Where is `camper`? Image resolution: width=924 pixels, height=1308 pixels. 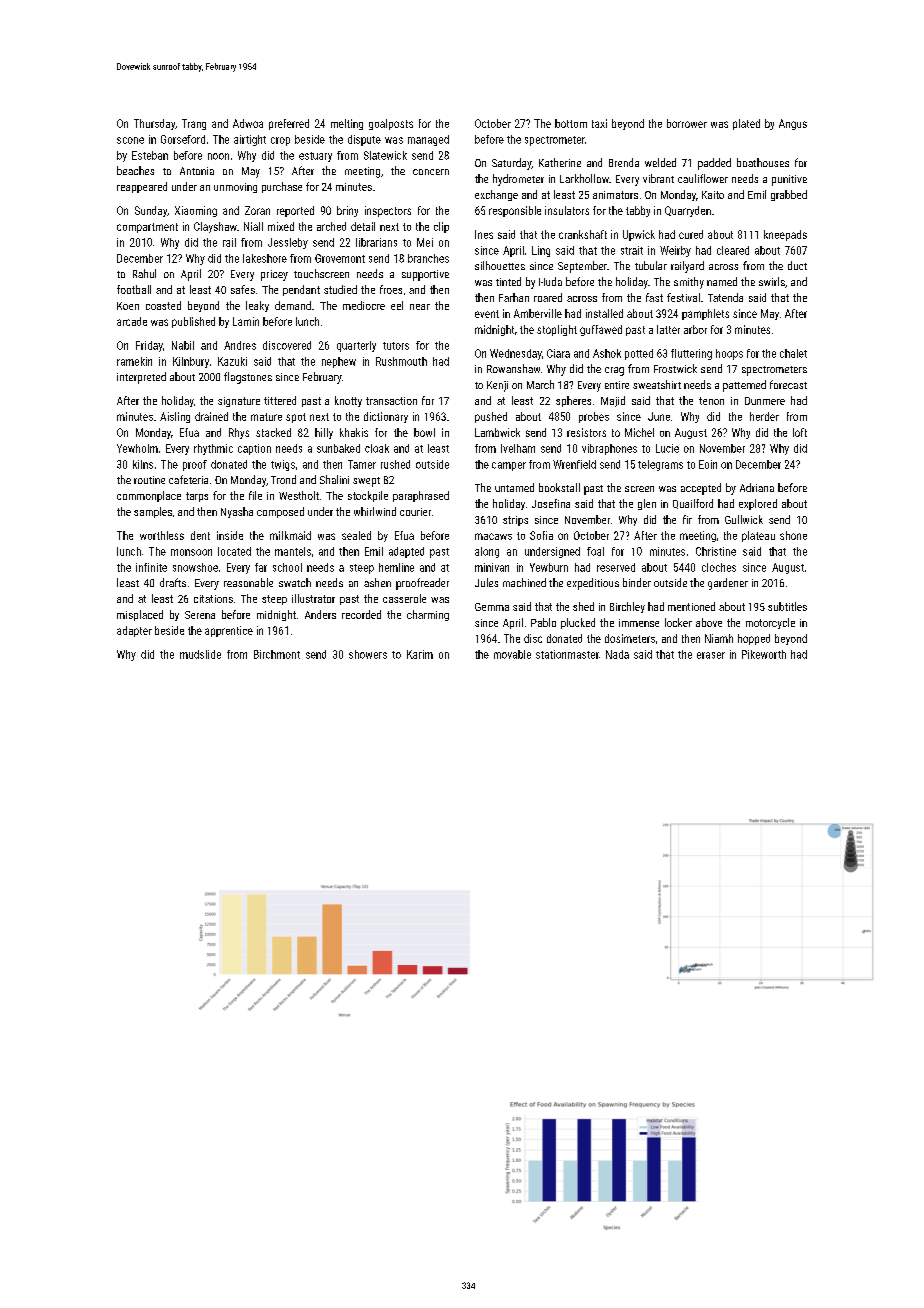
camper is located at coordinates (509, 466).
